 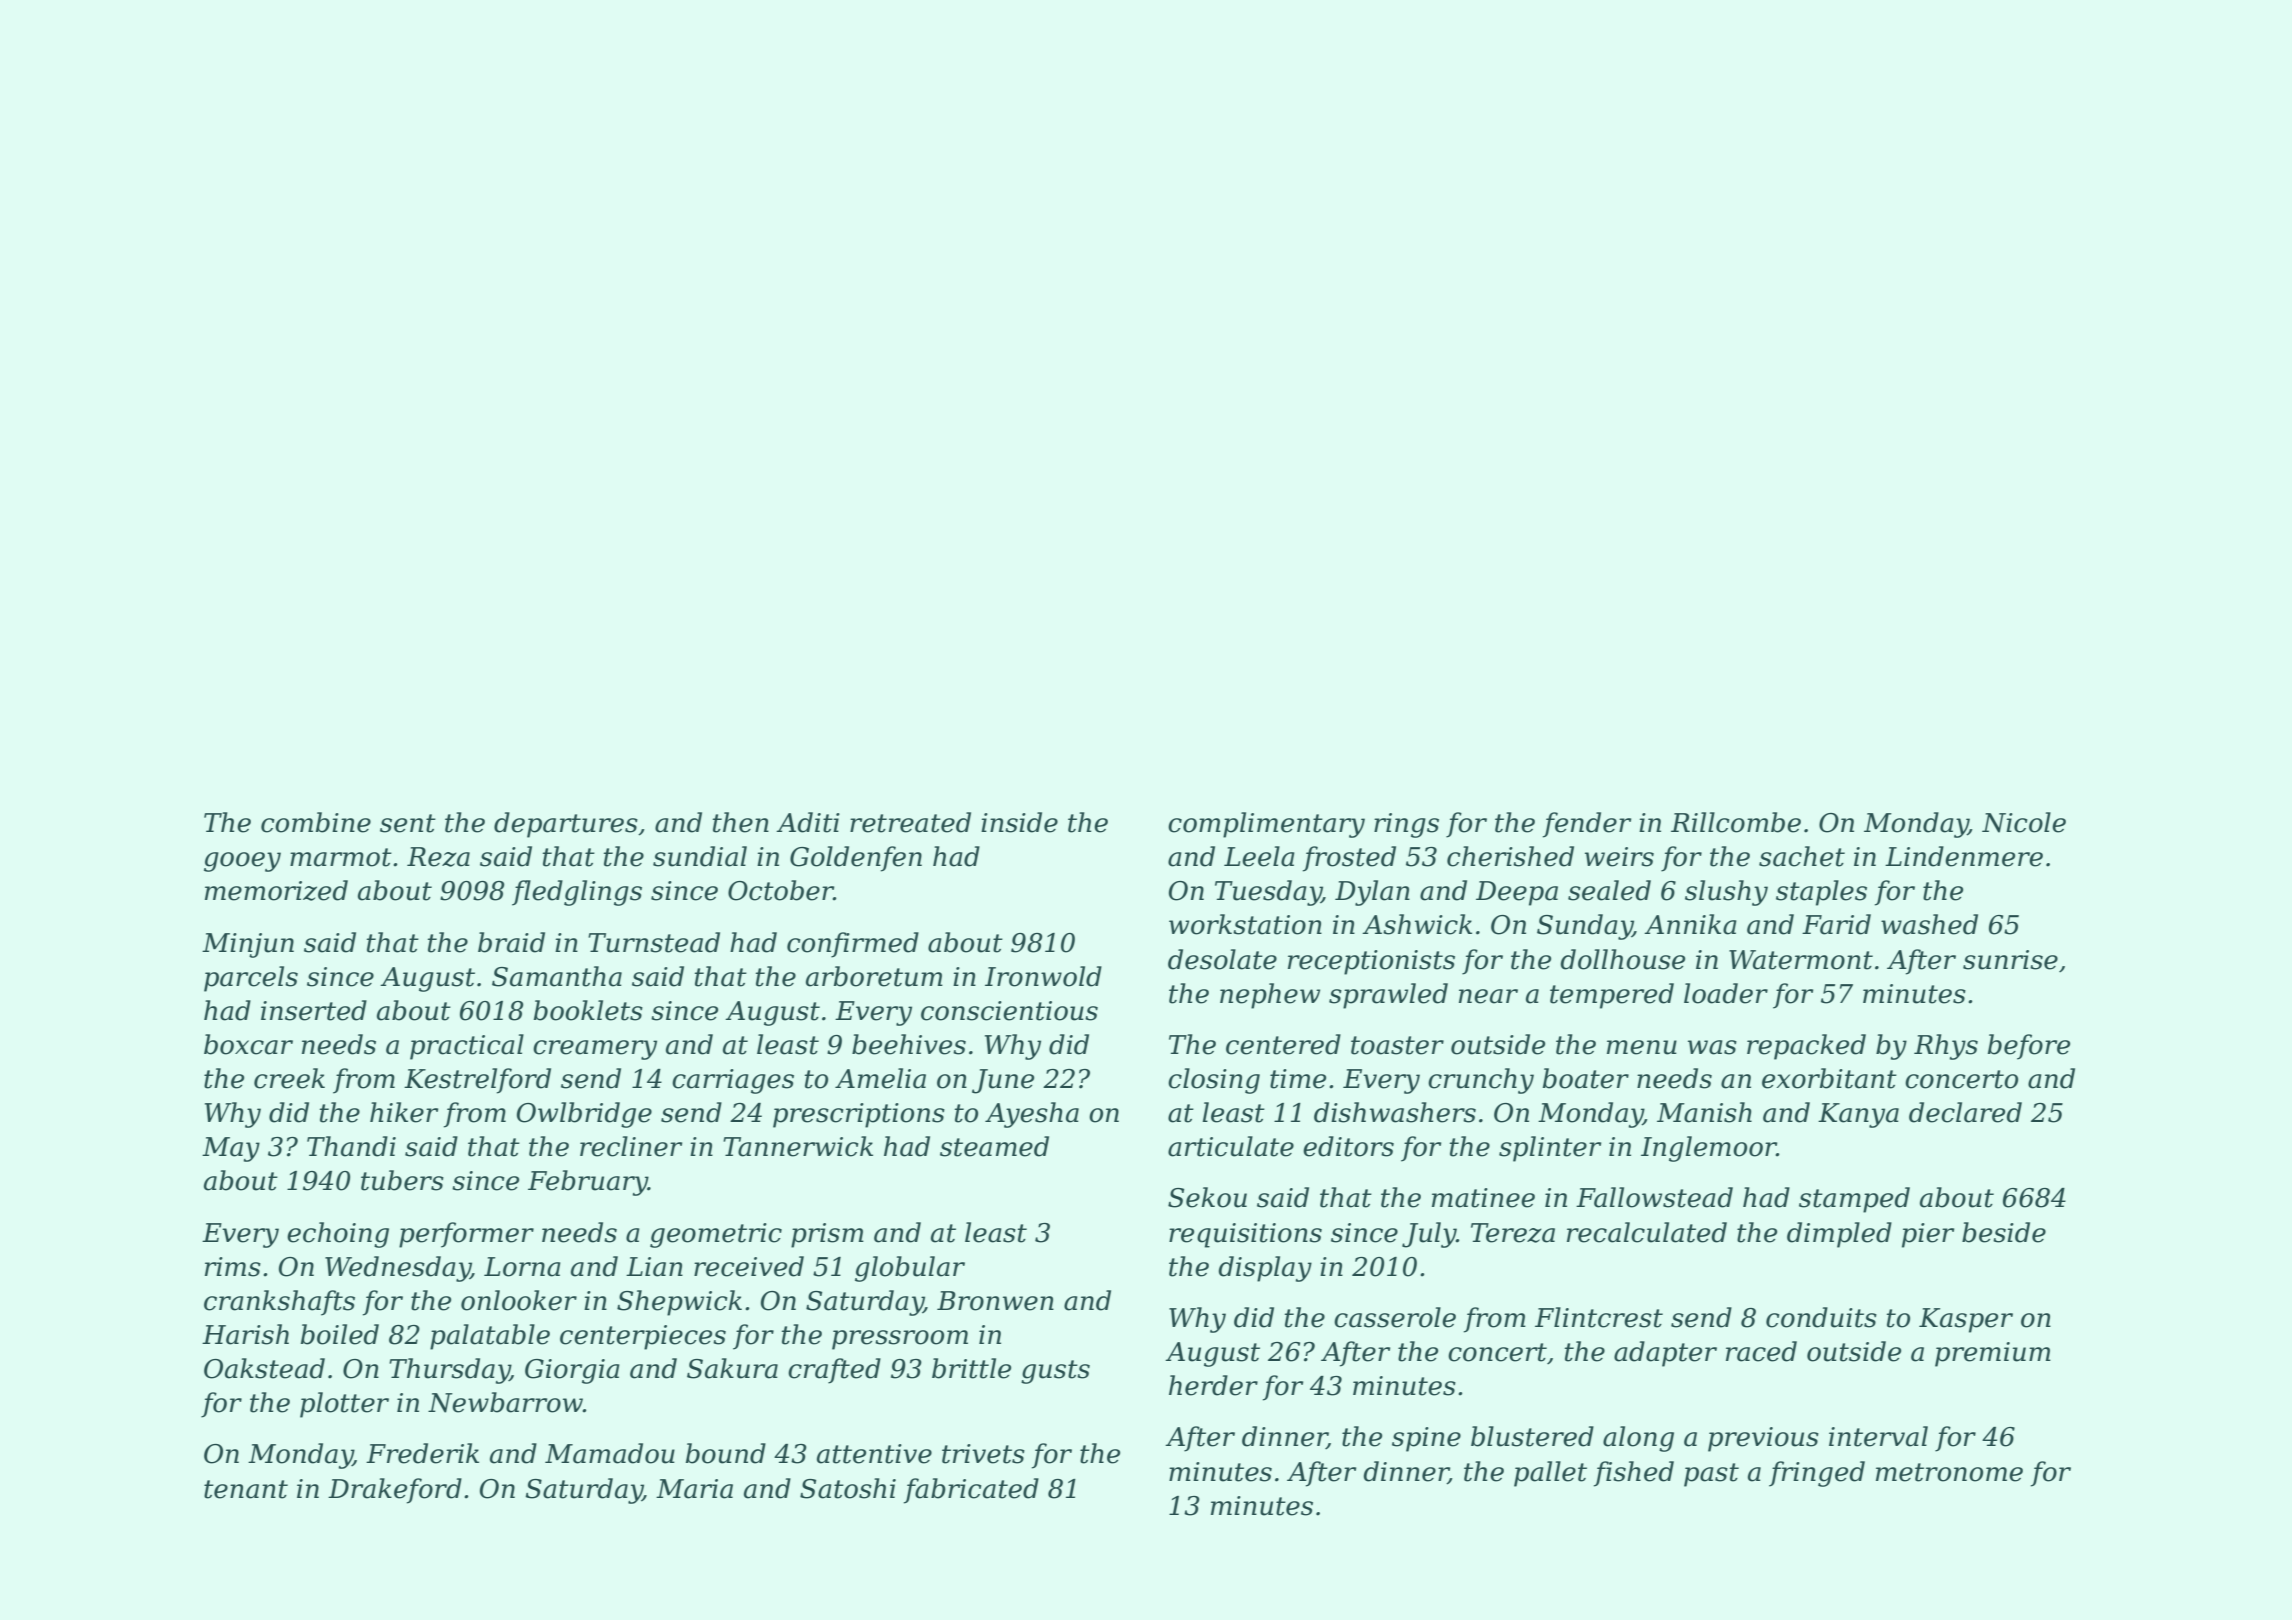 What do you see at coordinates (1406, 825) in the screenshot?
I see `rings` at bounding box center [1406, 825].
